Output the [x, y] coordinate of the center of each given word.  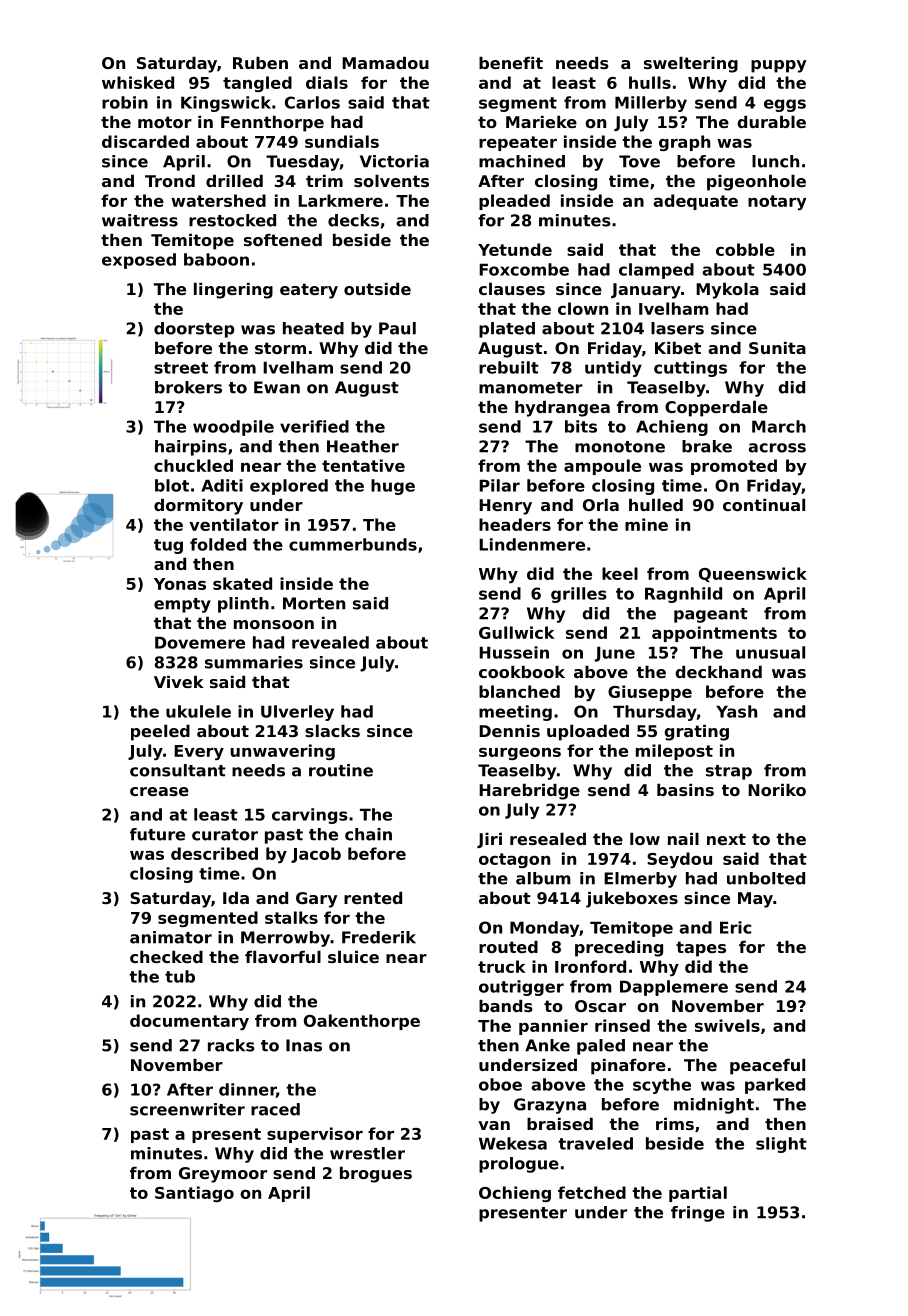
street [181, 368]
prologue [519, 1165]
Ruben [260, 63]
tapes [701, 949]
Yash [736, 711]
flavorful [283, 957]
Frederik [379, 937]
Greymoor [223, 1175]
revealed [330, 642]
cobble [745, 249]
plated [507, 330]
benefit [511, 63]
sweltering [691, 65]
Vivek [179, 682]
